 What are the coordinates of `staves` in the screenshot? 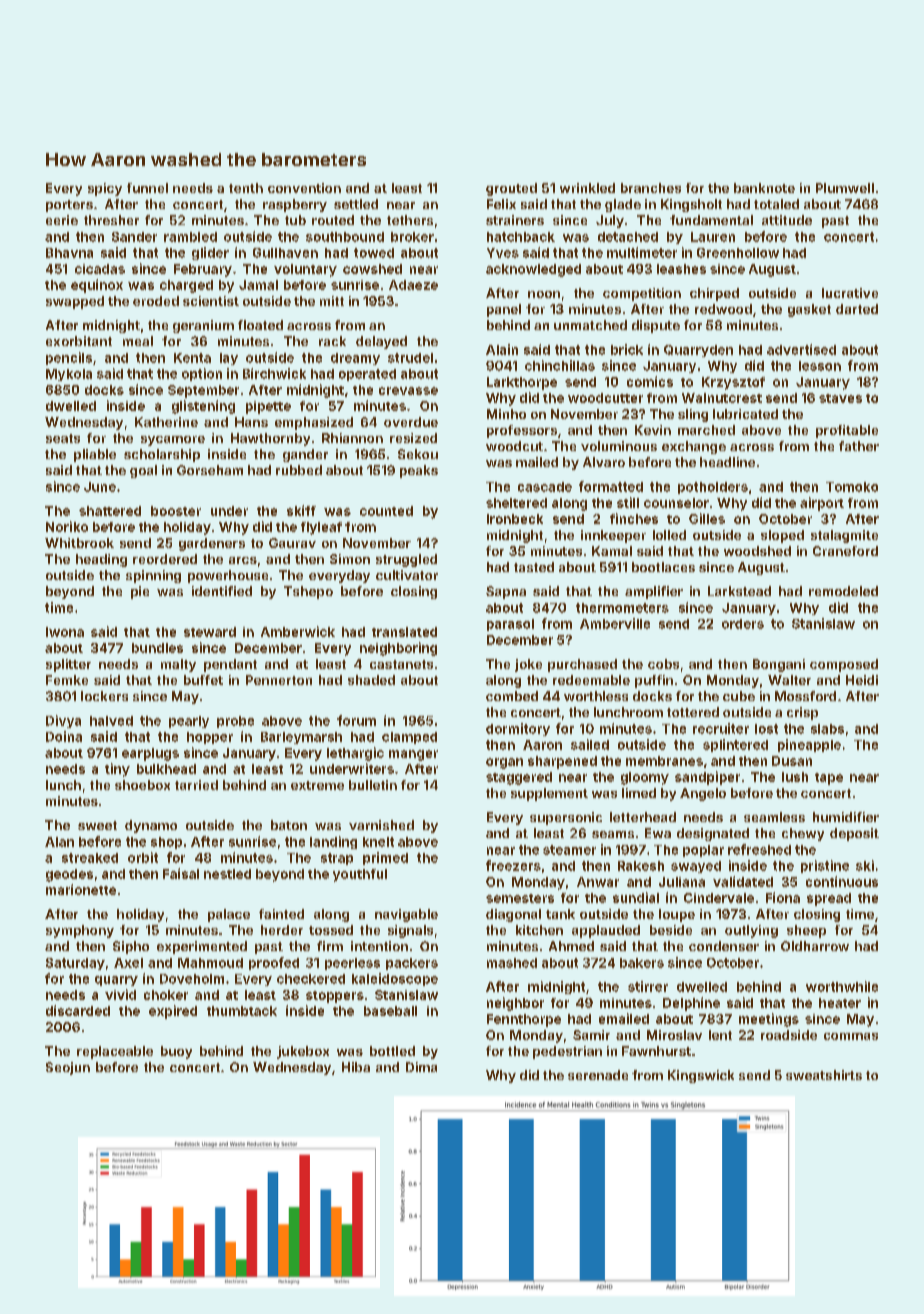 It's located at (840, 398).
